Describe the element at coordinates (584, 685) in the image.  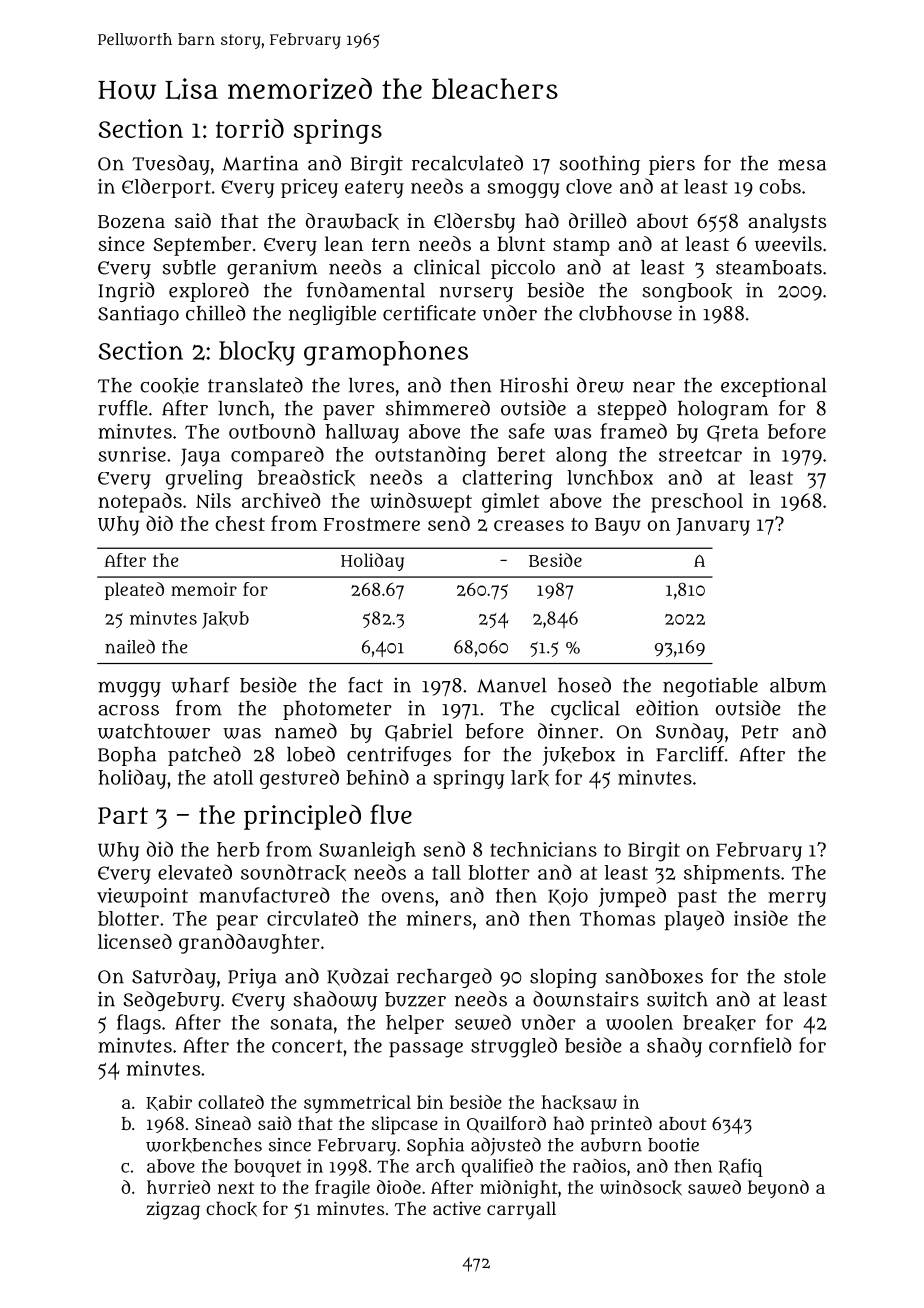
I see `hosed` at that location.
